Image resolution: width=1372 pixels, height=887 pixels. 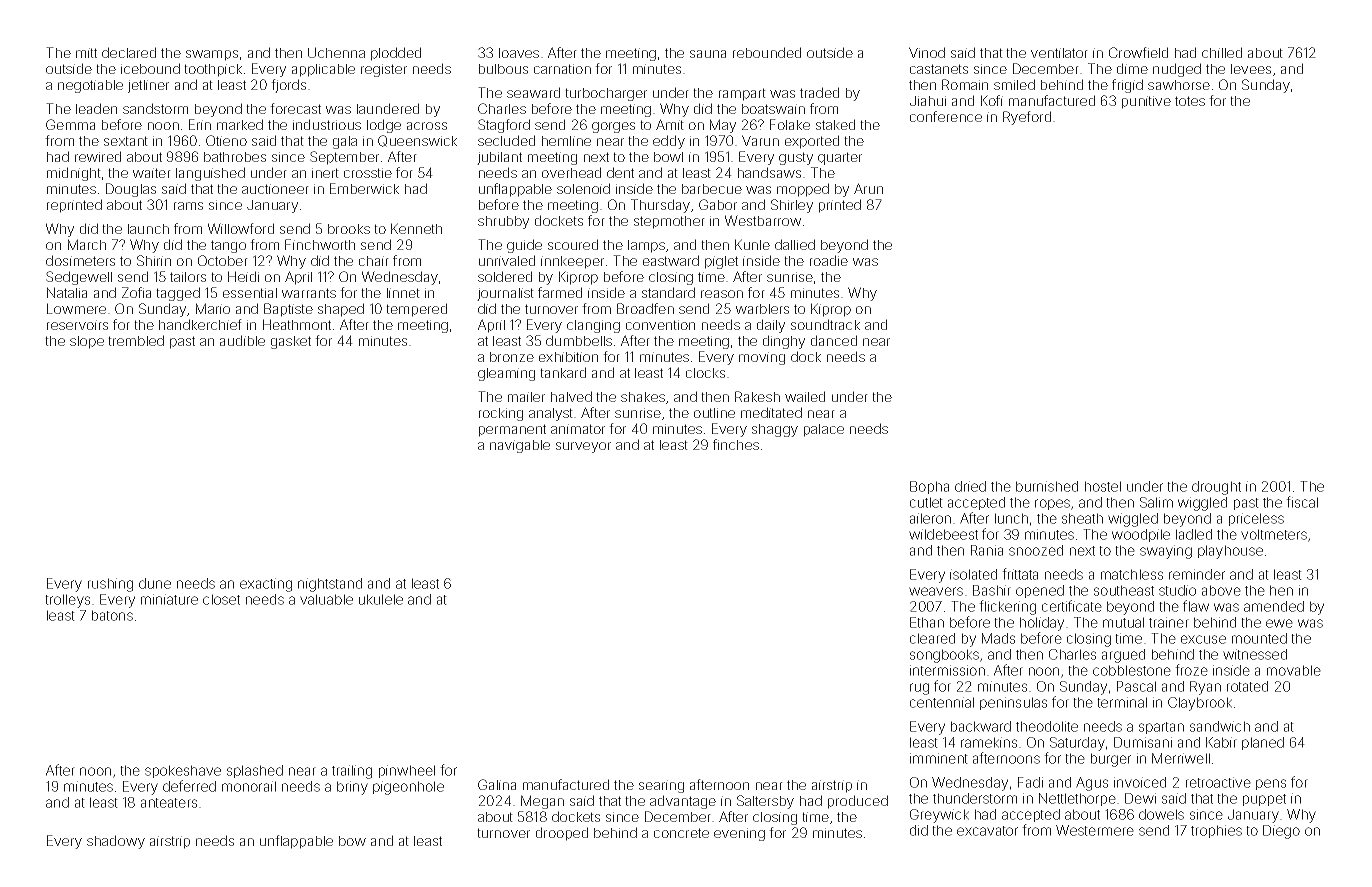 What do you see at coordinates (668, 157) in the screenshot?
I see `bowl` at bounding box center [668, 157].
